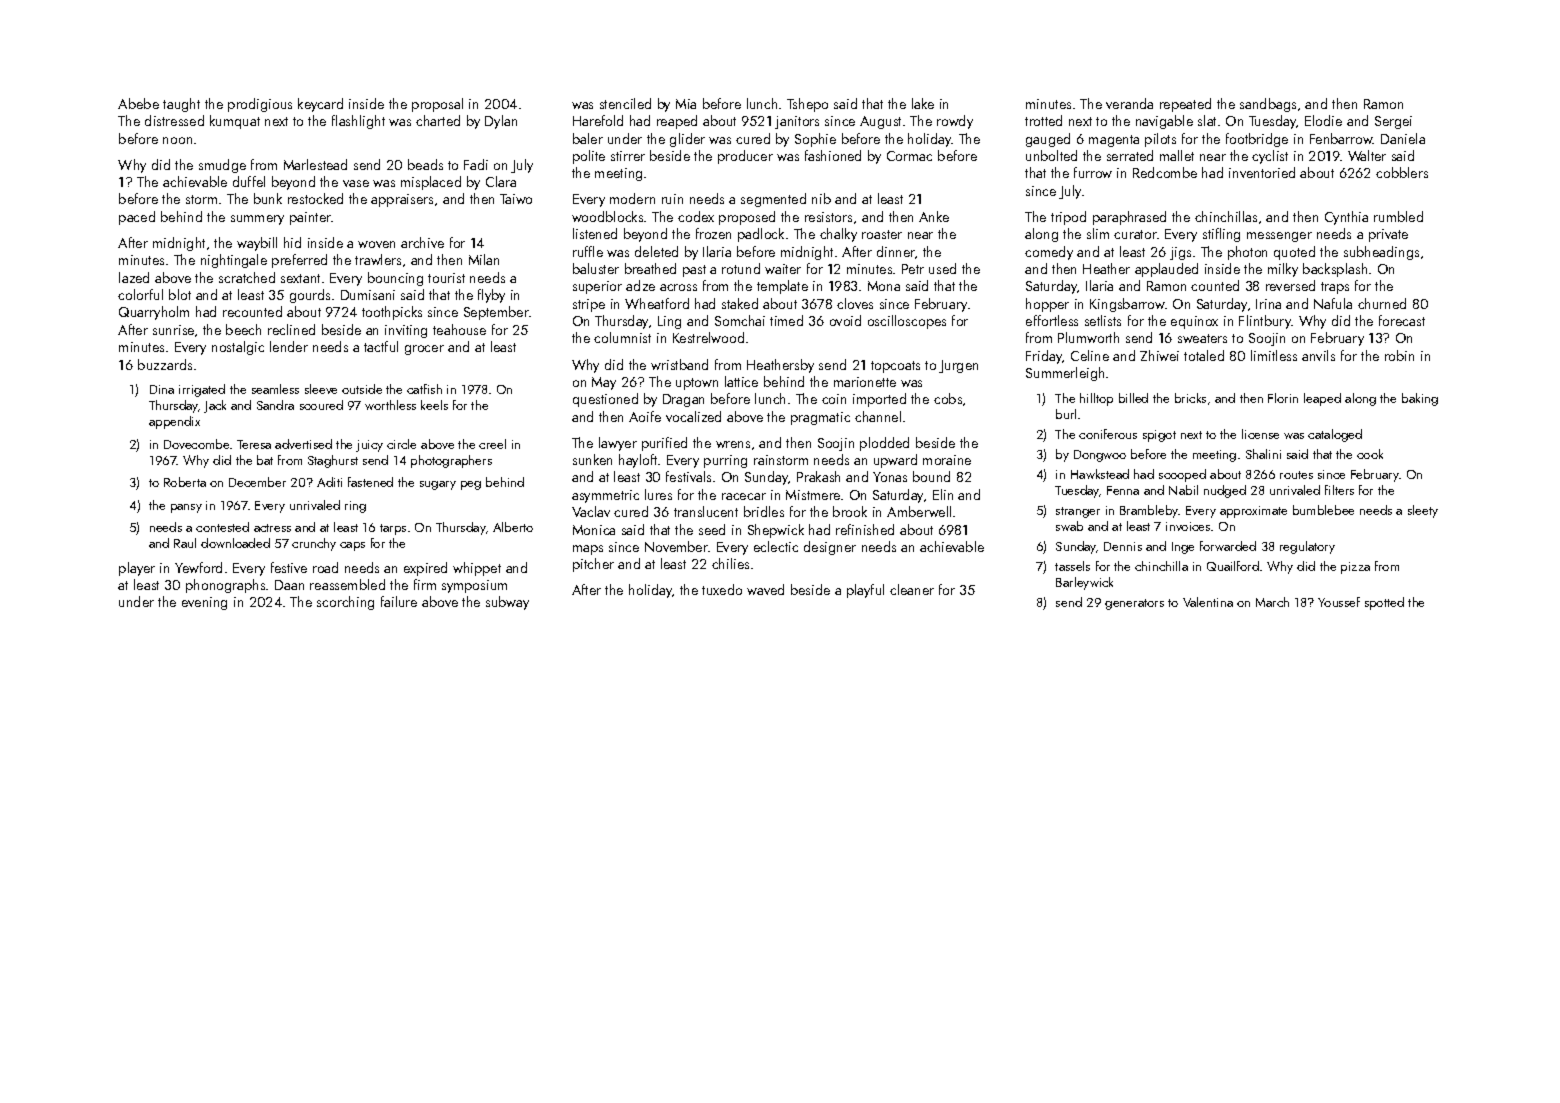 The image size is (1560, 1103). I want to click on blot, so click(180, 294).
